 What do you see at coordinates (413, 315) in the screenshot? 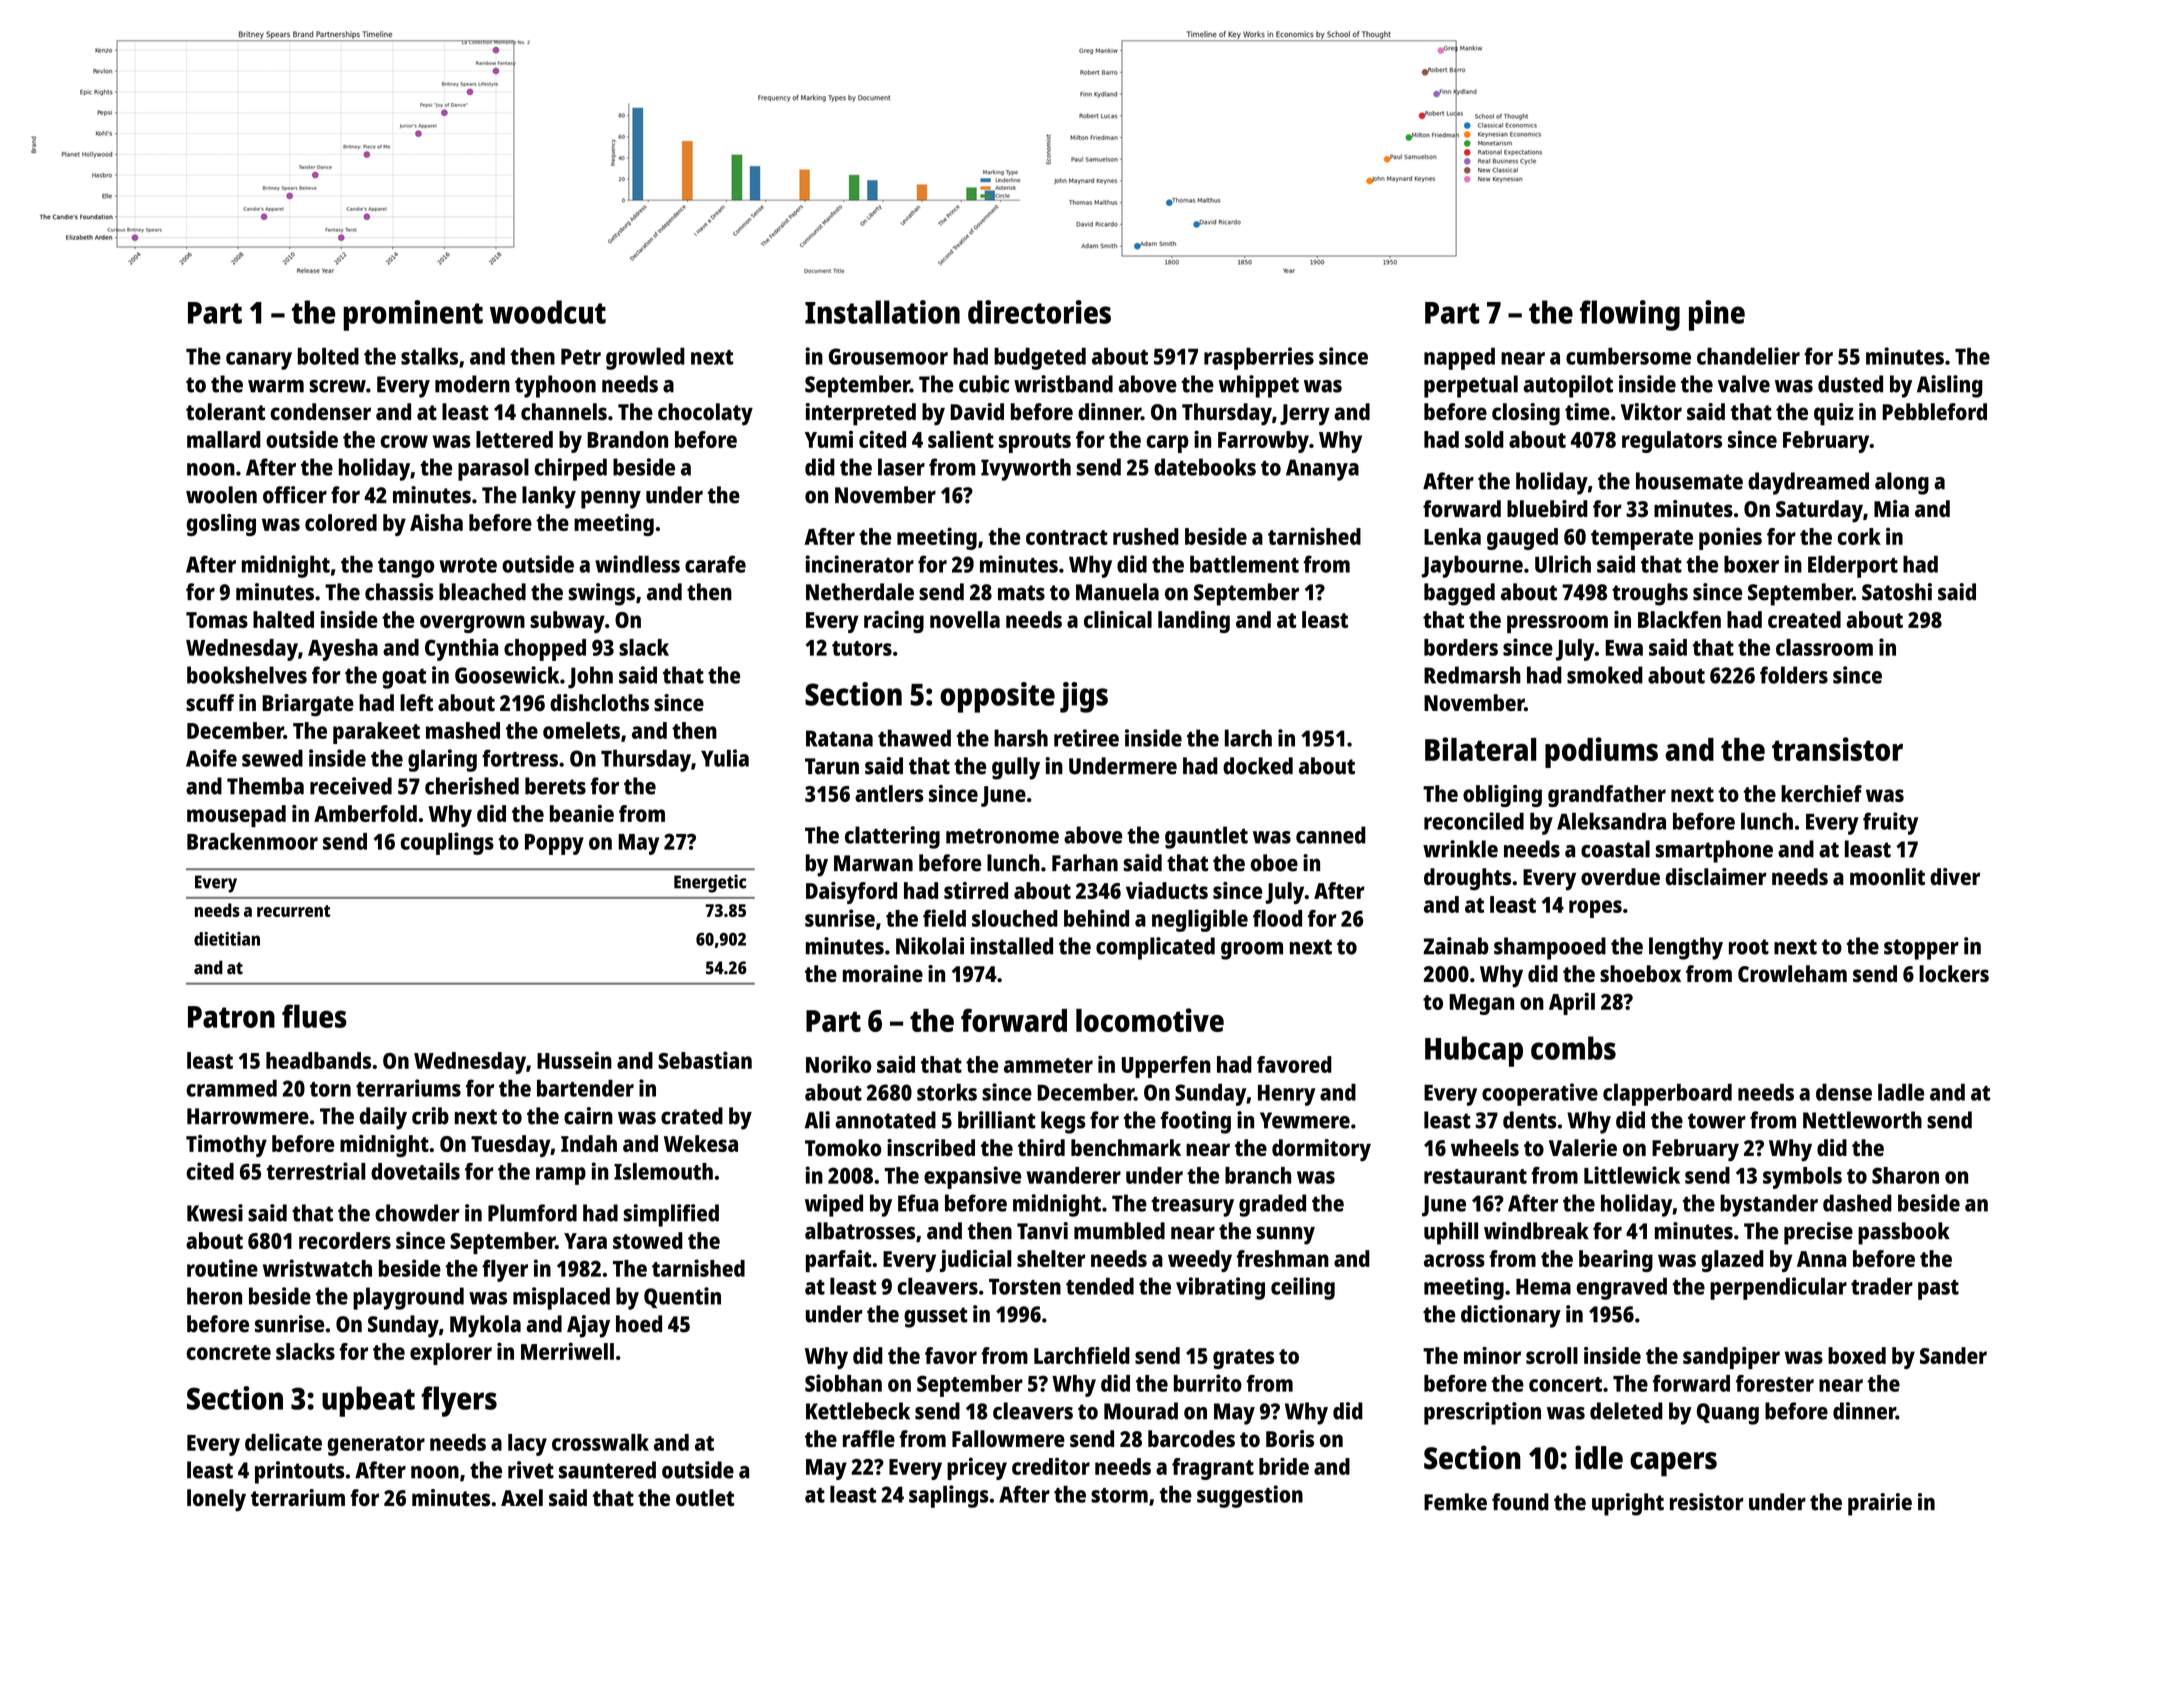
I see `prominent` at bounding box center [413, 315].
